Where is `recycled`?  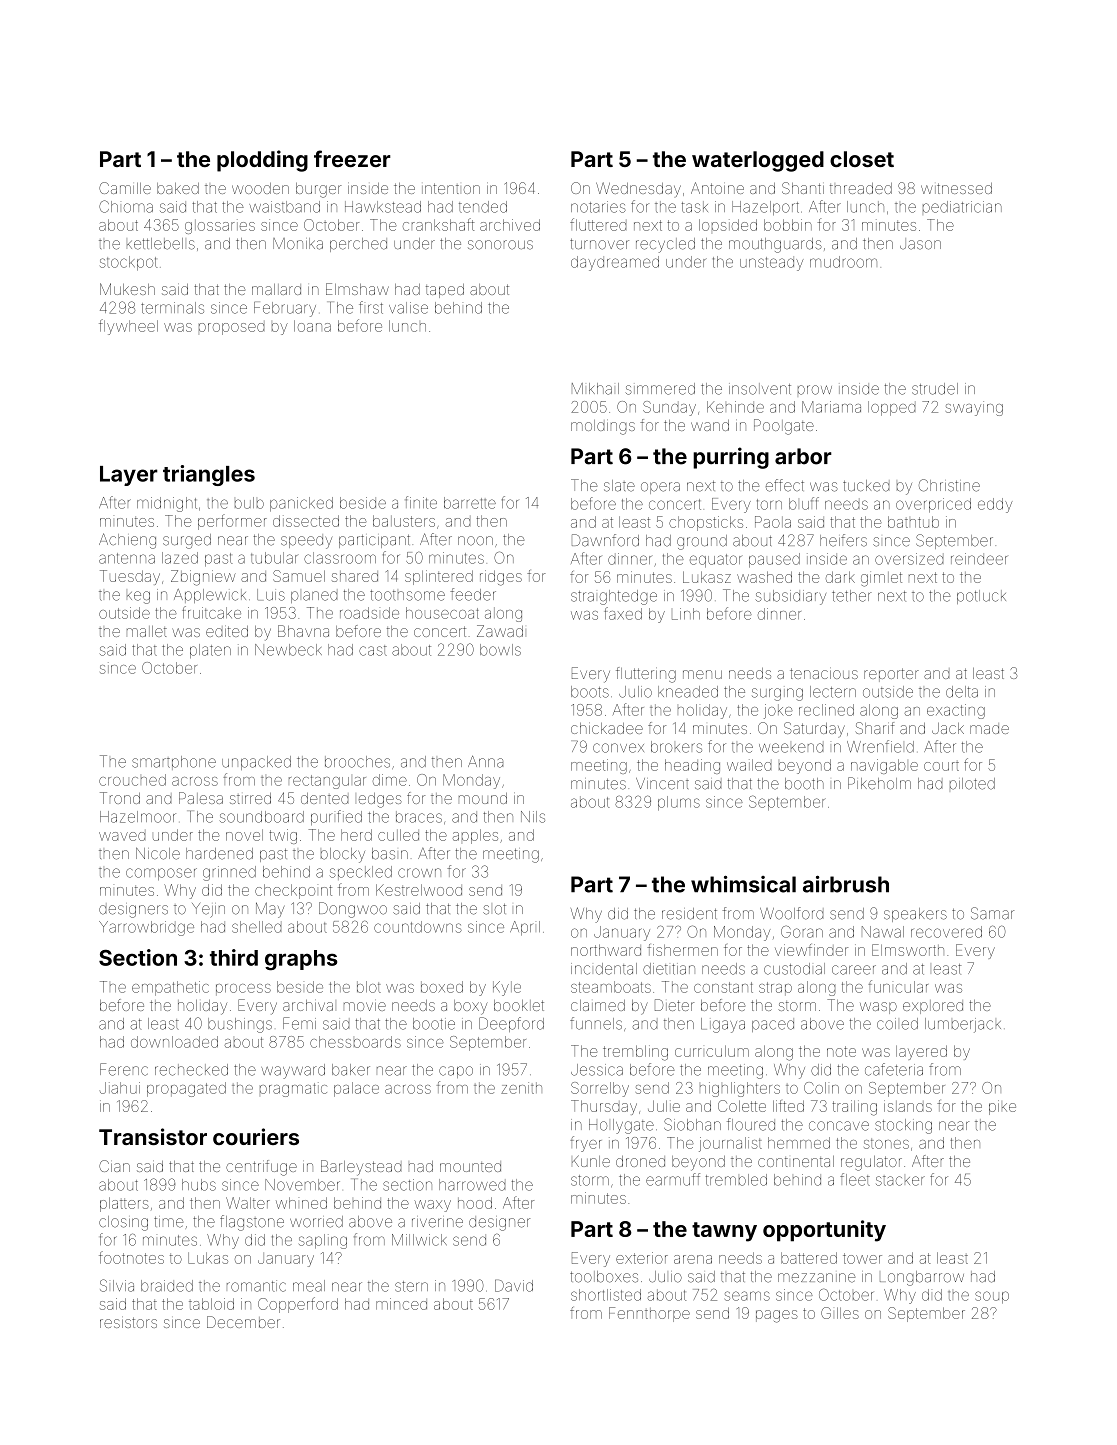
recycled is located at coordinates (665, 245).
